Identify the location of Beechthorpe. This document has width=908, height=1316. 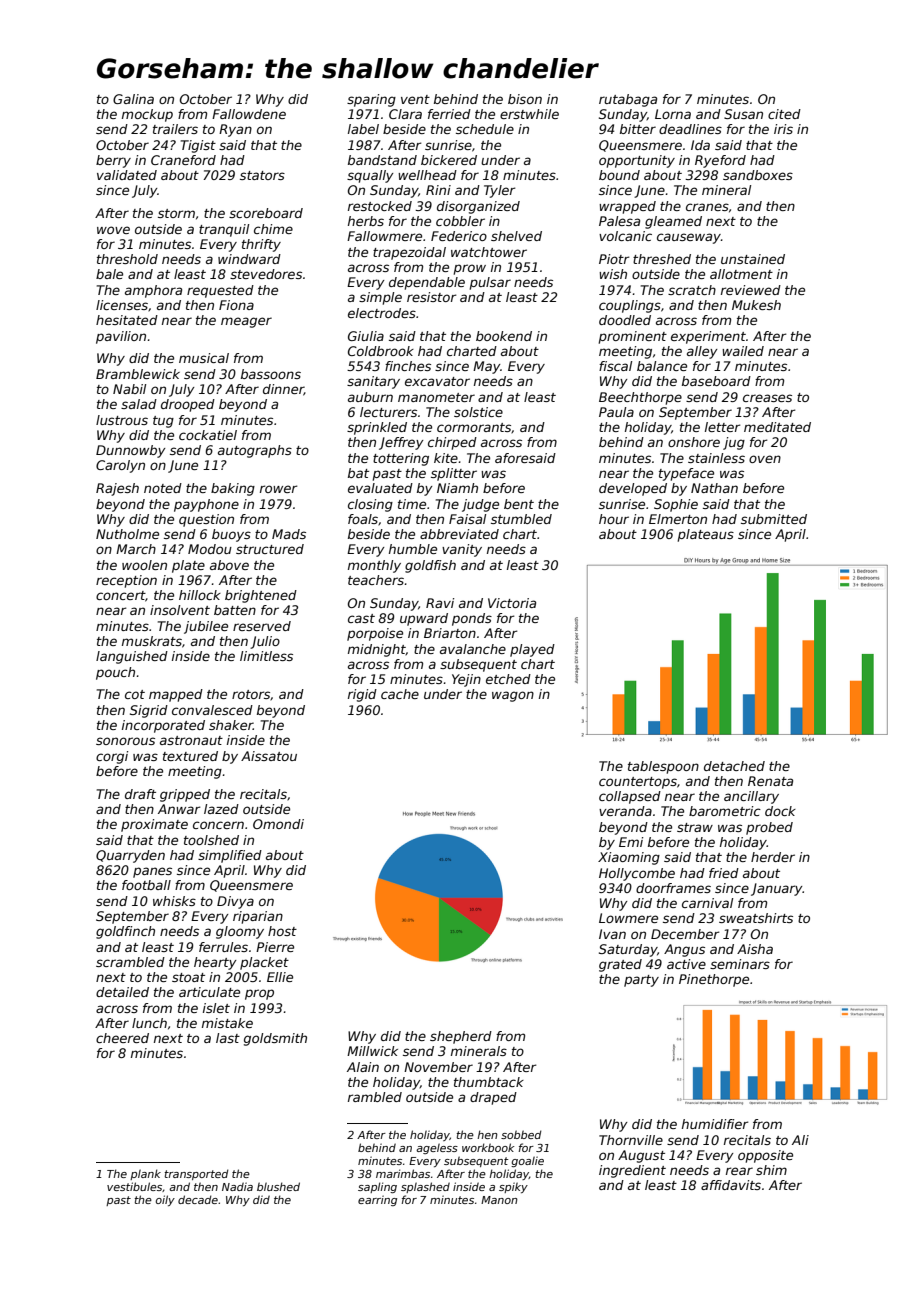
(640, 398).
